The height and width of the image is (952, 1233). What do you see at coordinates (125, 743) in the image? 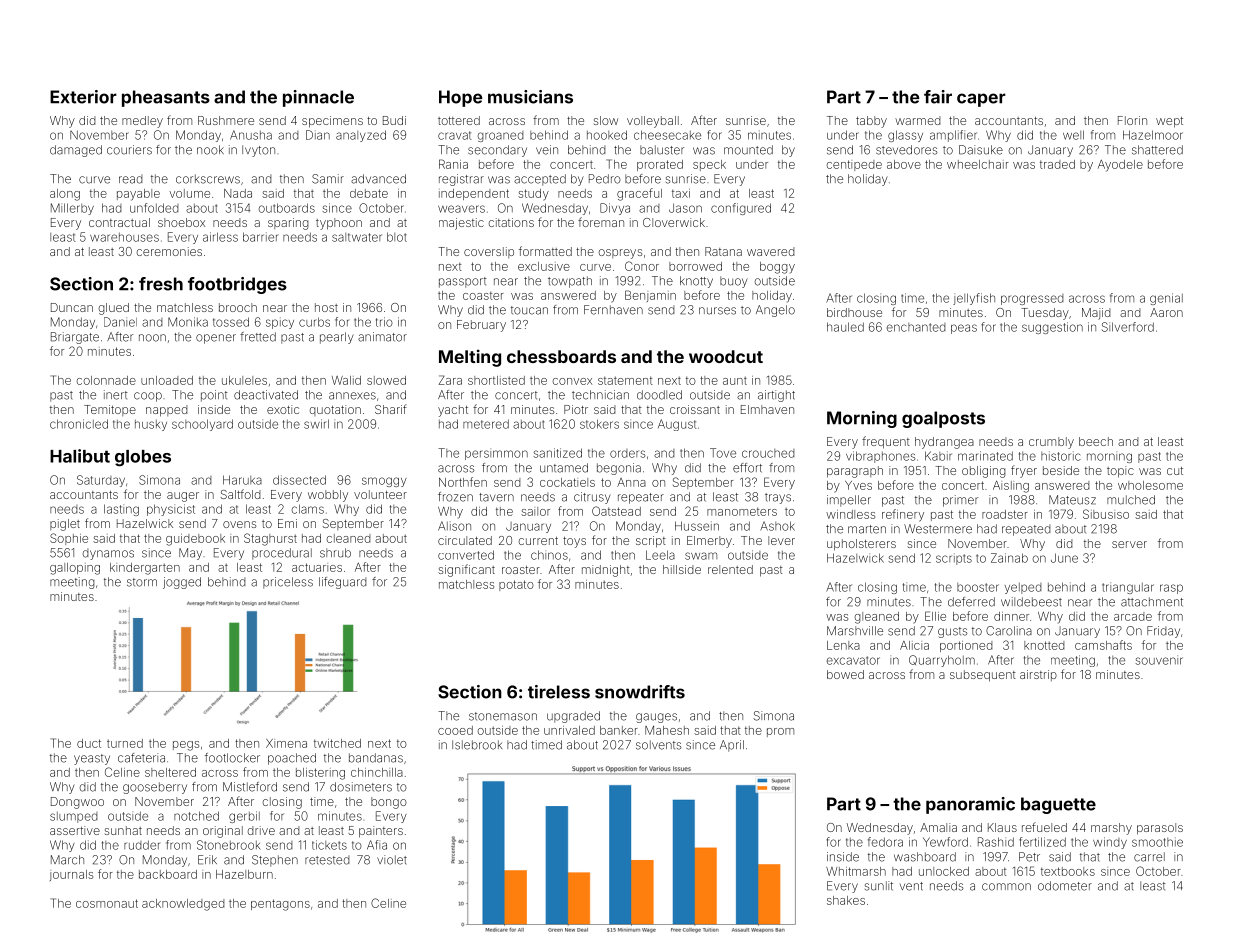
I see `turned` at bounding box center [125, 743].
